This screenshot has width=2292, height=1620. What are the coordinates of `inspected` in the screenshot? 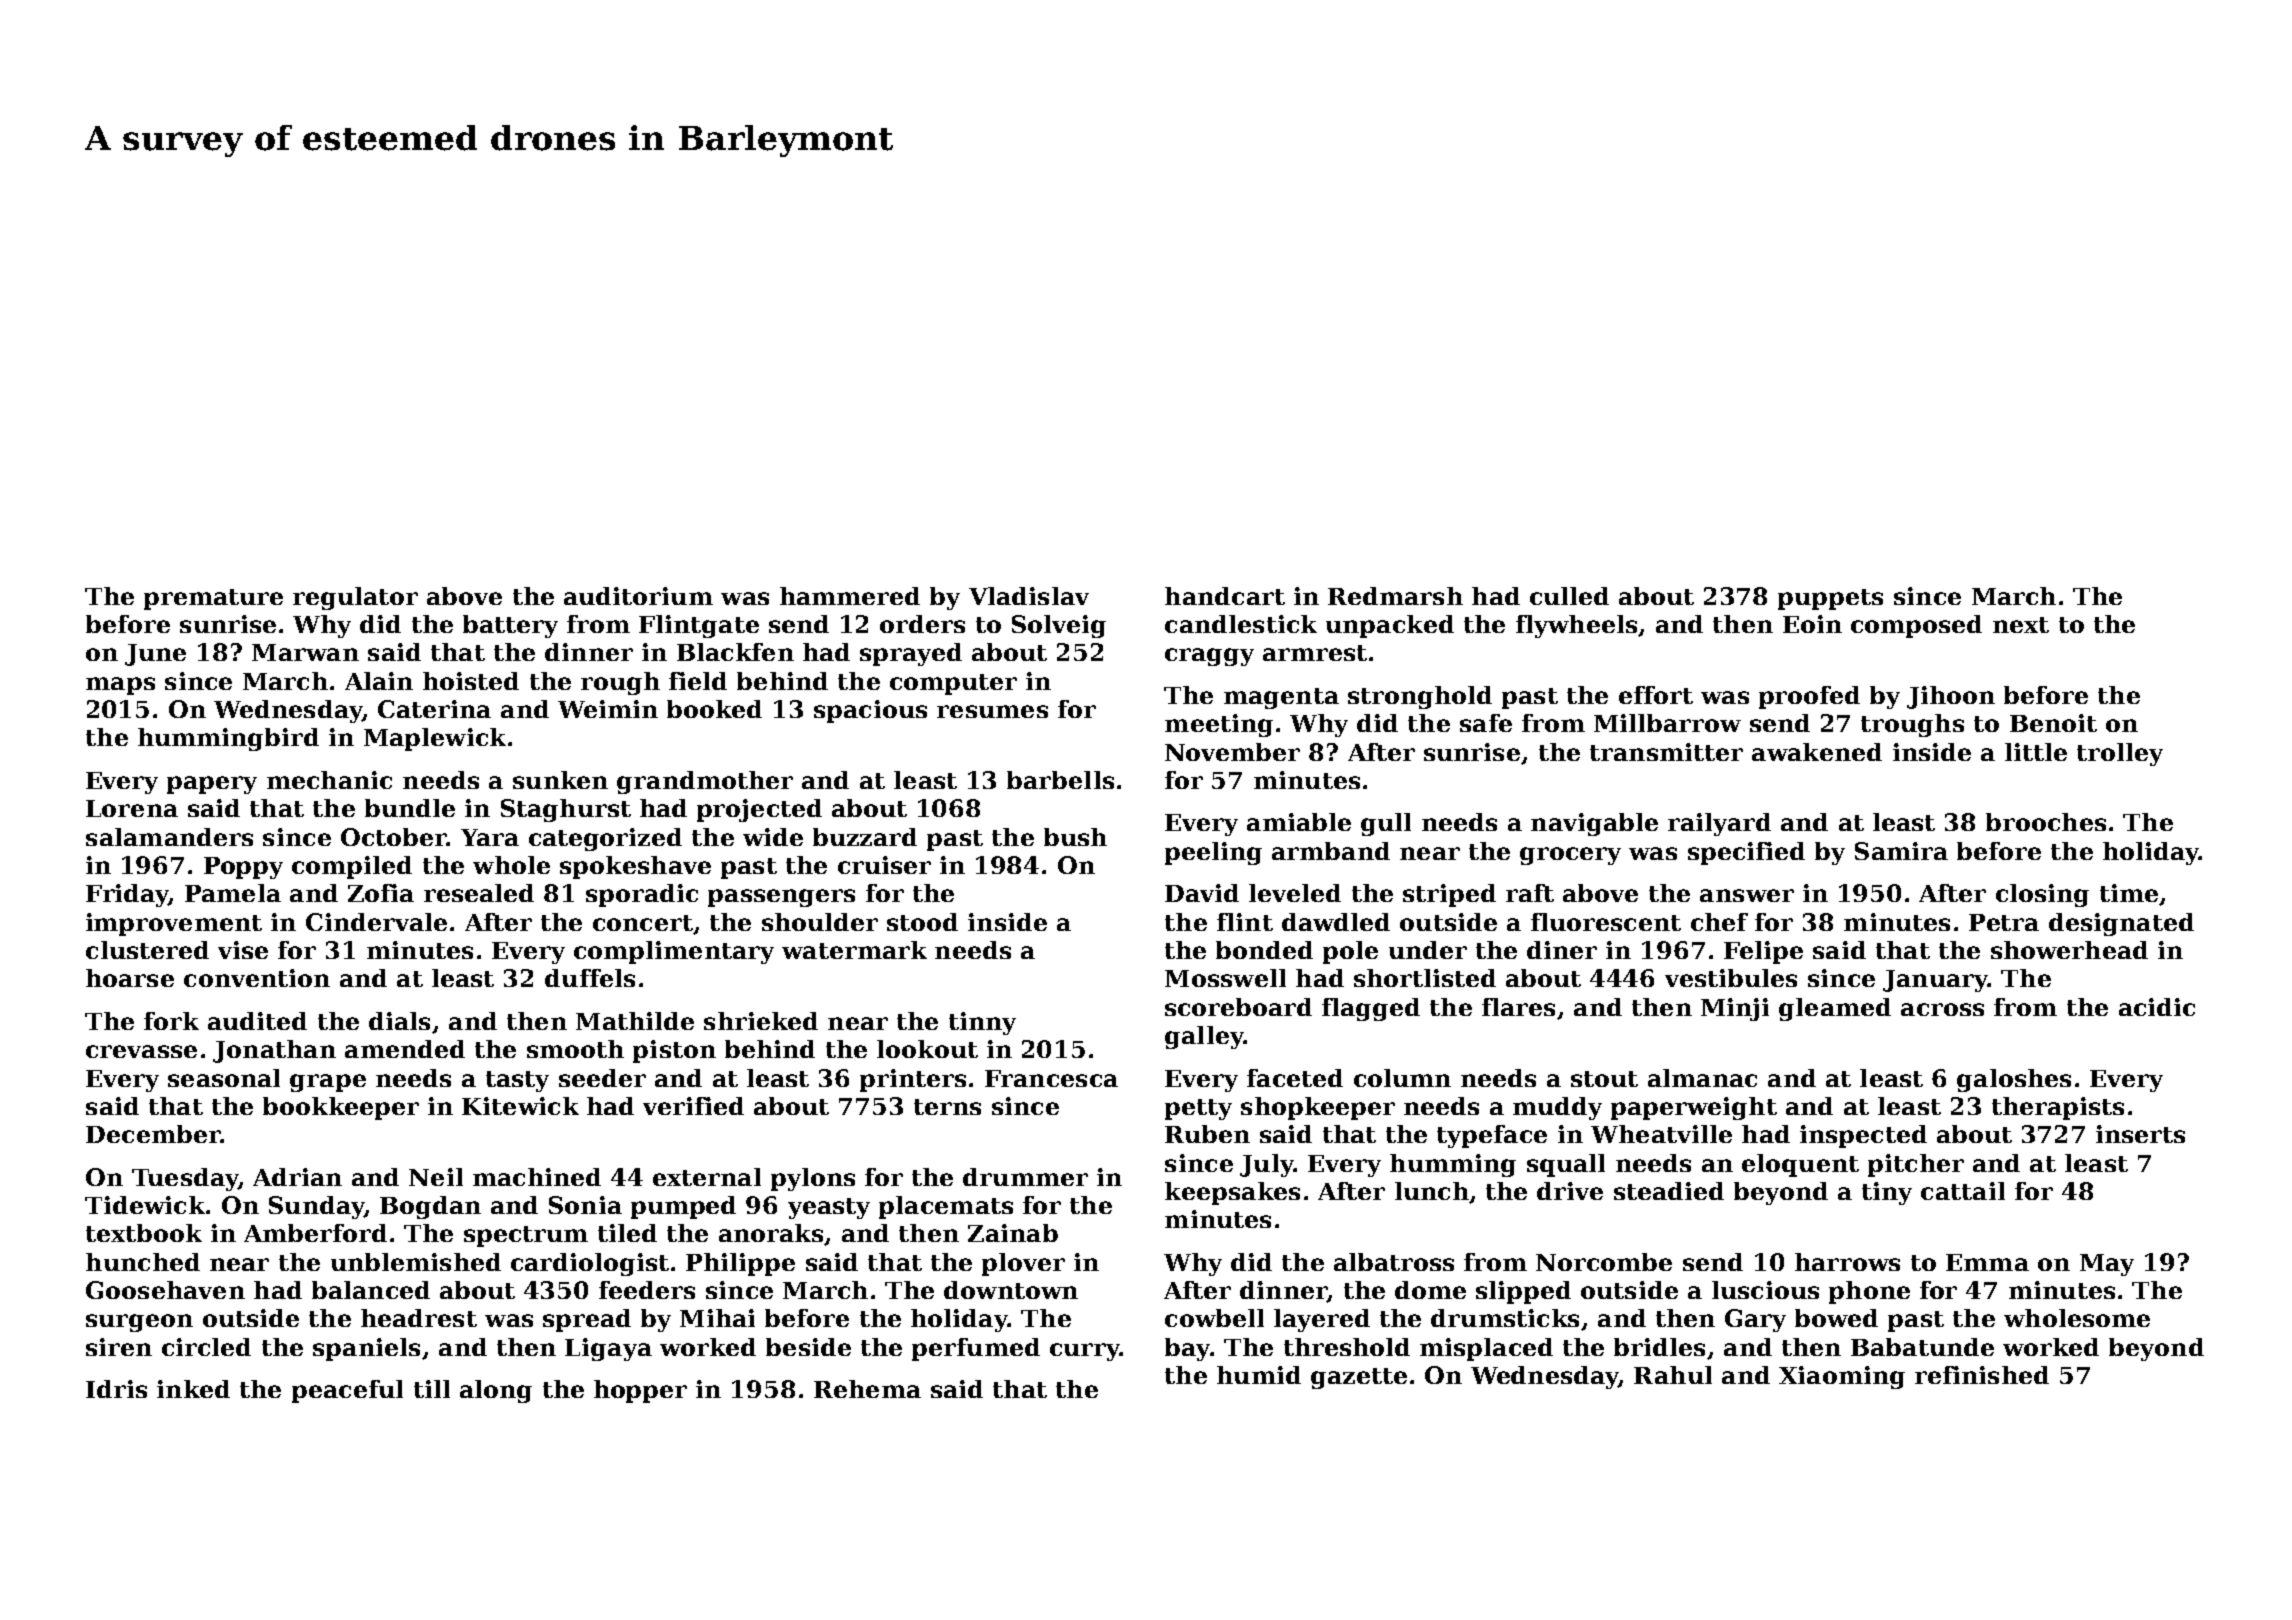 It's located at (1863, 1136).
